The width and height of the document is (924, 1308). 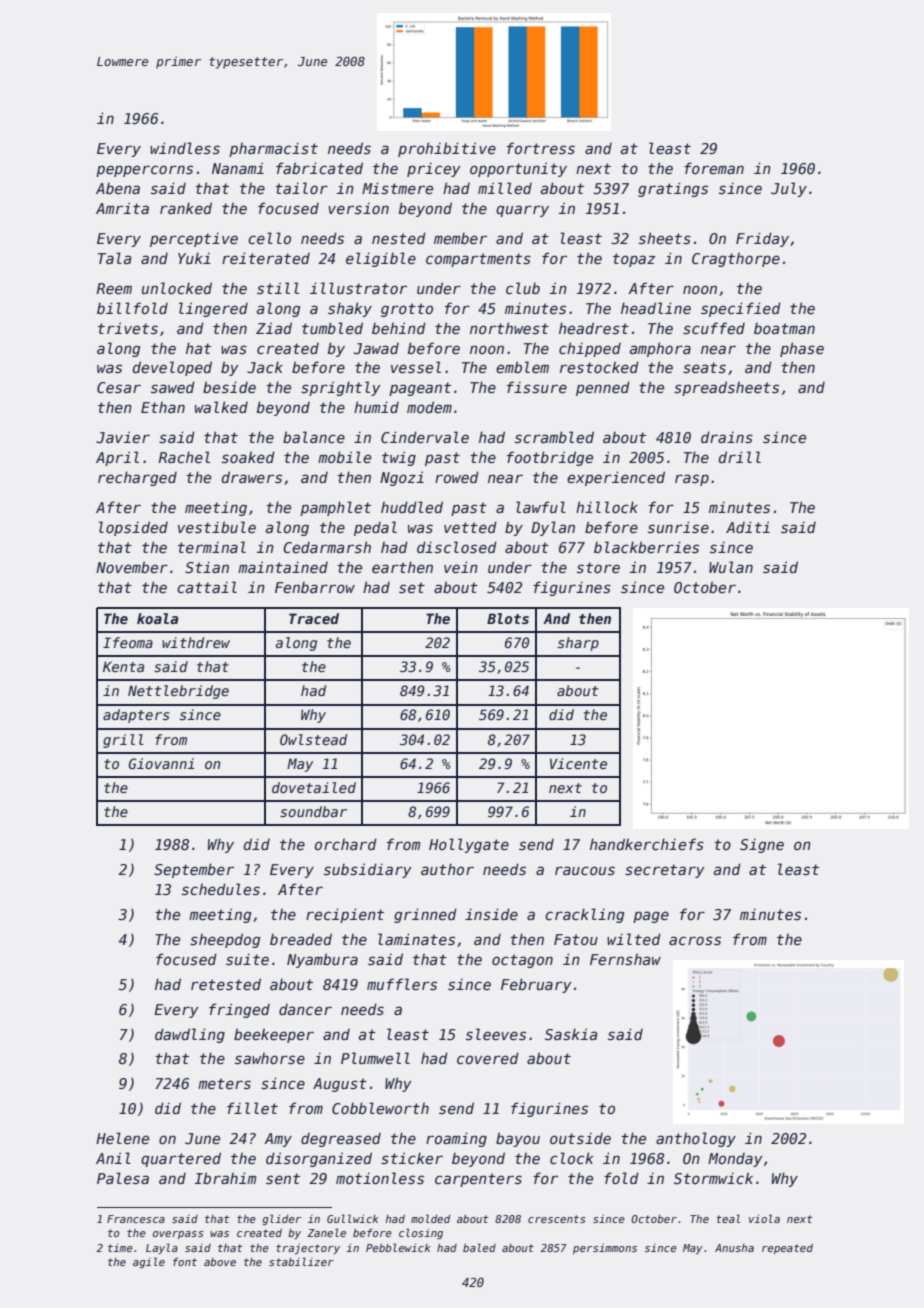 What do you see at coordinates (119, 387) in the document?
I see `Cesar` at bounding box center [119, 387].
